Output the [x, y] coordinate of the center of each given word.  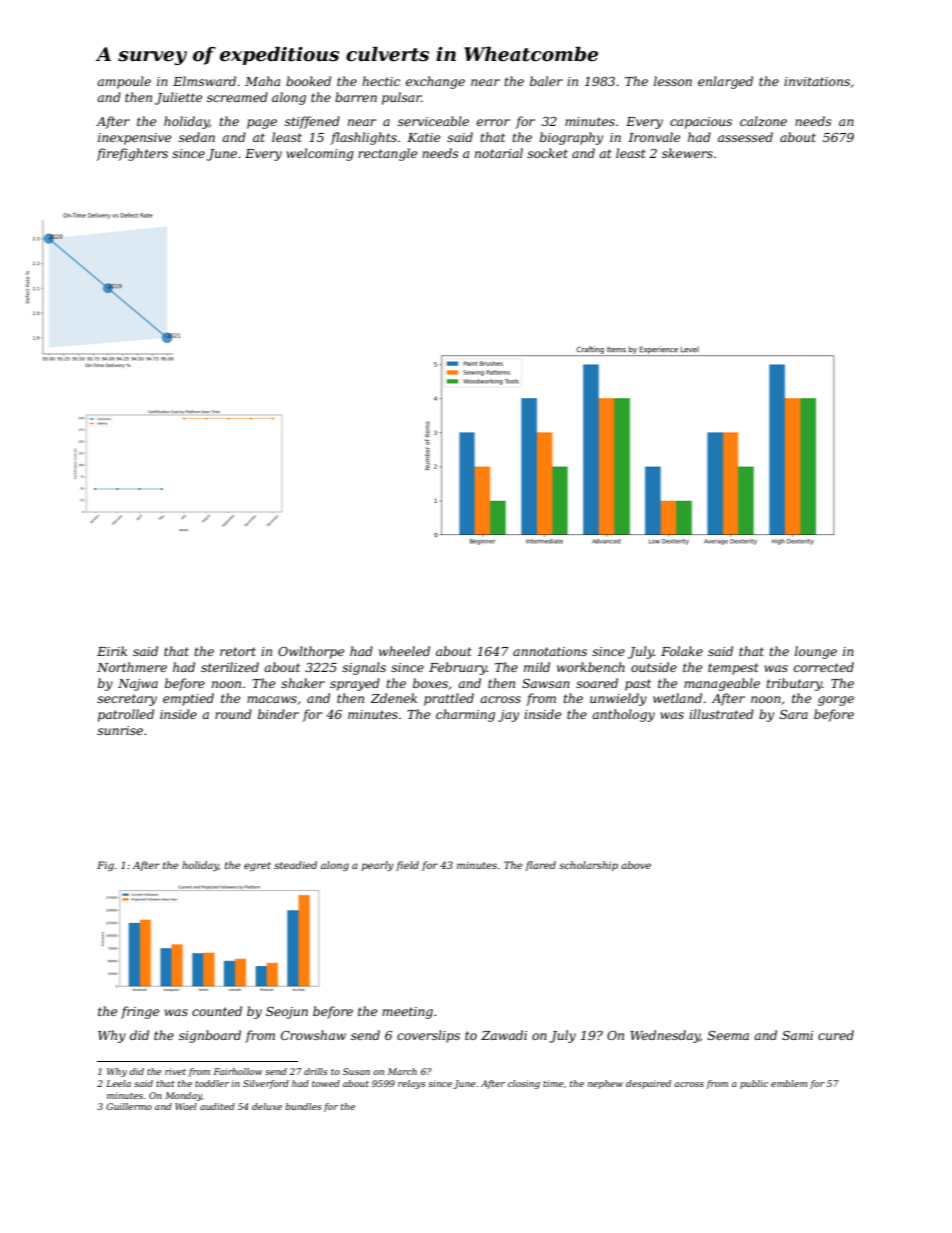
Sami [797, 1035]
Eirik [112, 651]
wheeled [404, 651]
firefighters [132, 154]
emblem [789, 1083]
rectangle [387, 154]
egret [257, 866]
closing [524, 1084]
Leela [118, 1083]
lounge [816, 652]
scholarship [588, 866]
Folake [682, 651]
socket [547, 153]
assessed [745, 137]
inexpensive [134, 139]
